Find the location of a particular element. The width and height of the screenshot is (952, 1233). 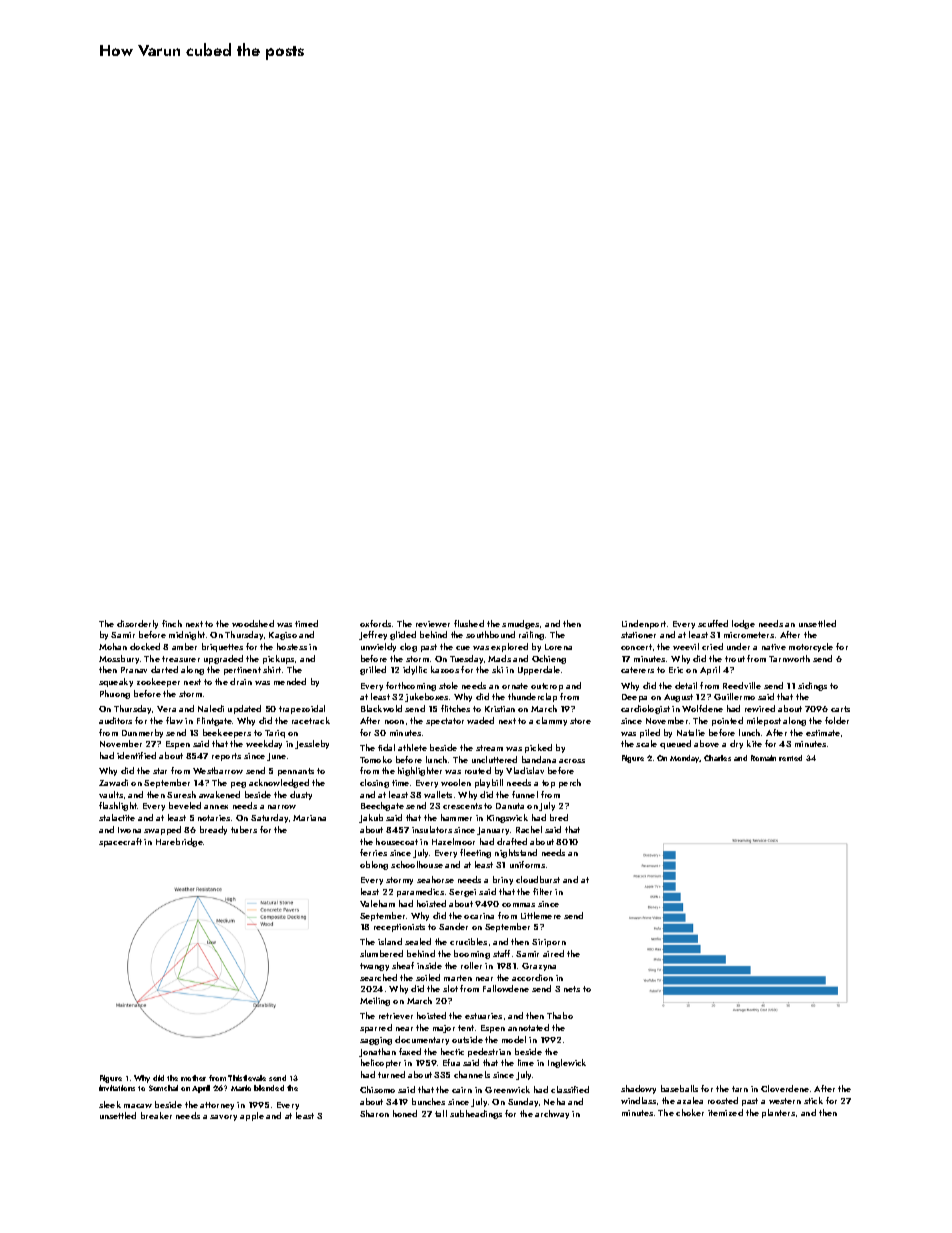

Thabo is located at coordinates (560, 1015).
